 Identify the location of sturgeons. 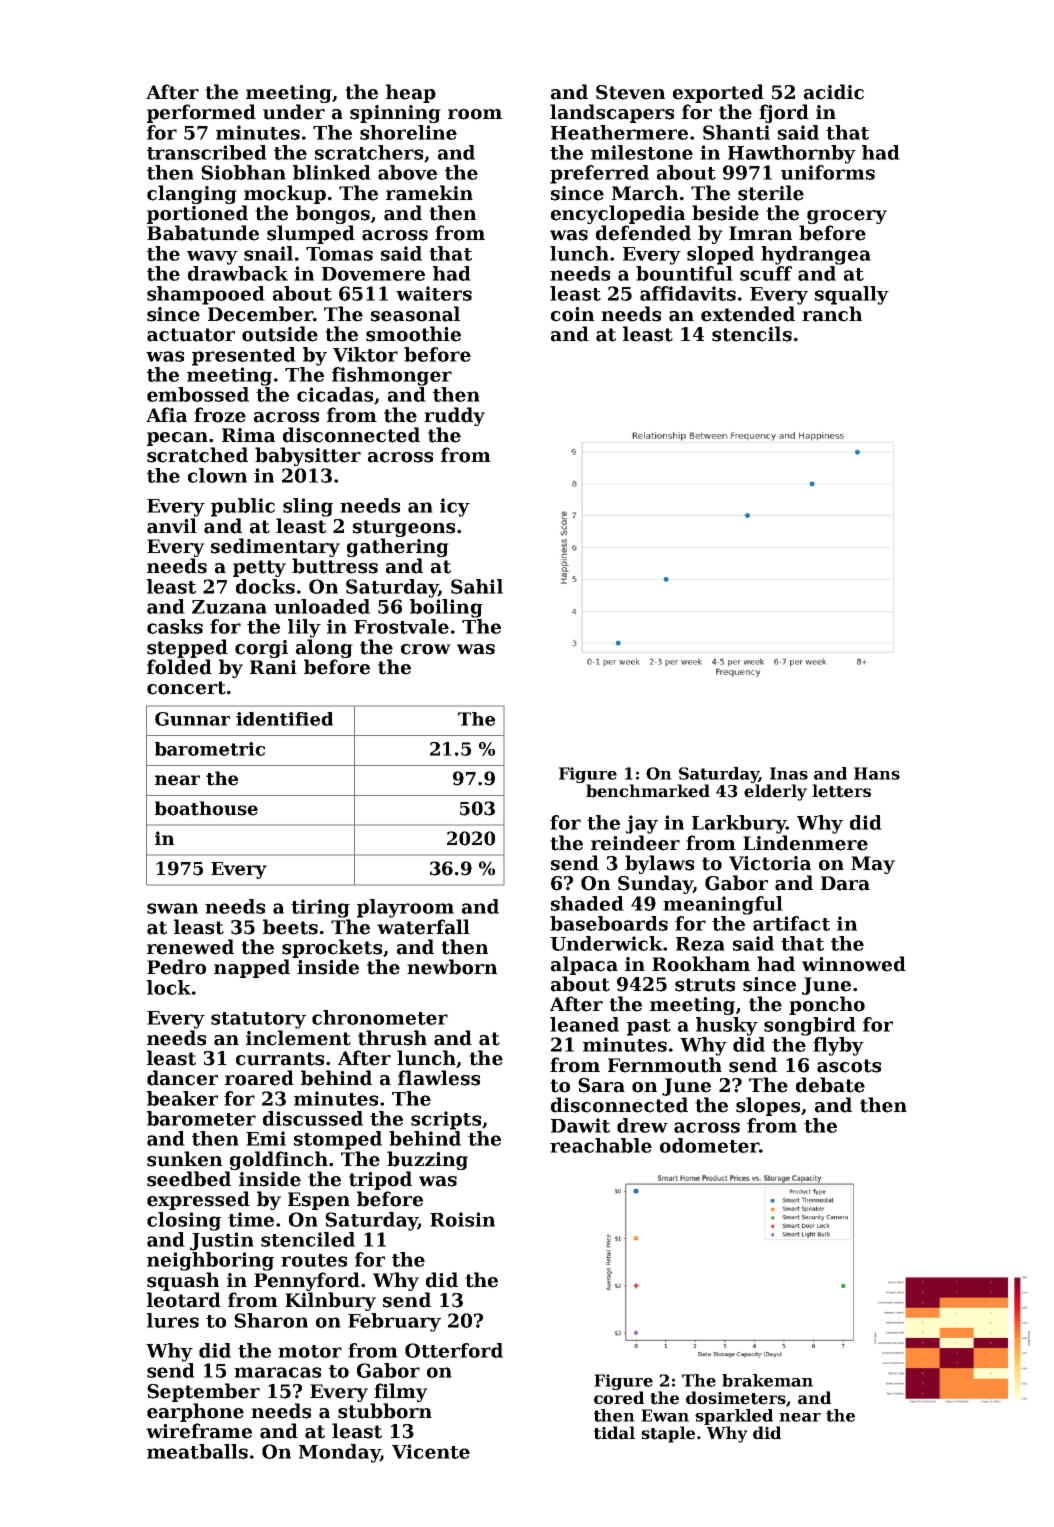
(404, 528).
